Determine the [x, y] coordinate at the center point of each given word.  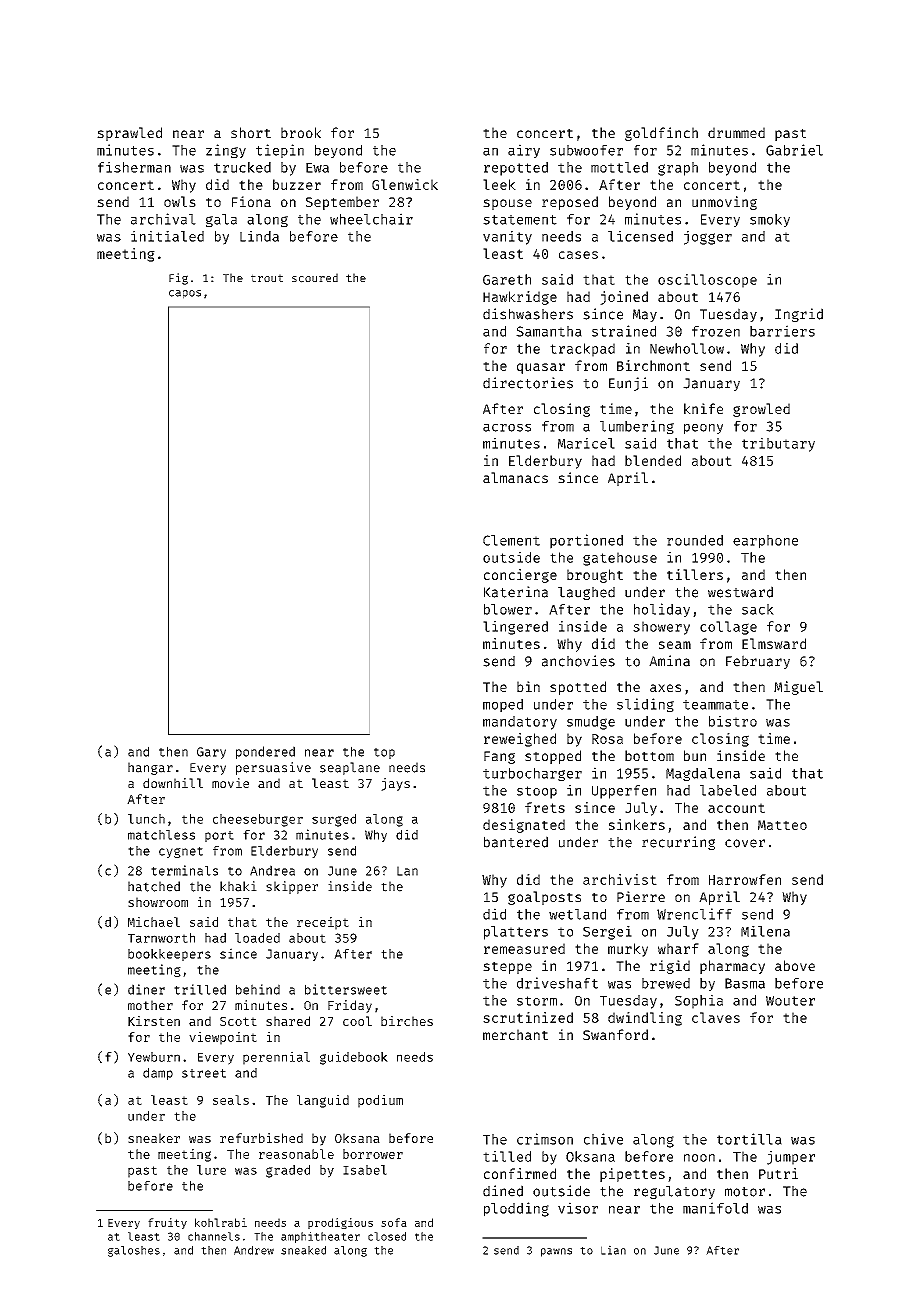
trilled [200, 989]
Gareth [507, 279]
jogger [708, 238]
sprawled [129, 134]
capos [185, 294]
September [342, 203]
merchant [515, 1034]
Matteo [782, 825]
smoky [770, 220]
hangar [150, 768]
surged [334, 820]
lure [211, 1170]
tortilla [749, 1139]
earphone [765, 542]
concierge [520, 576]
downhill [173, 783]
